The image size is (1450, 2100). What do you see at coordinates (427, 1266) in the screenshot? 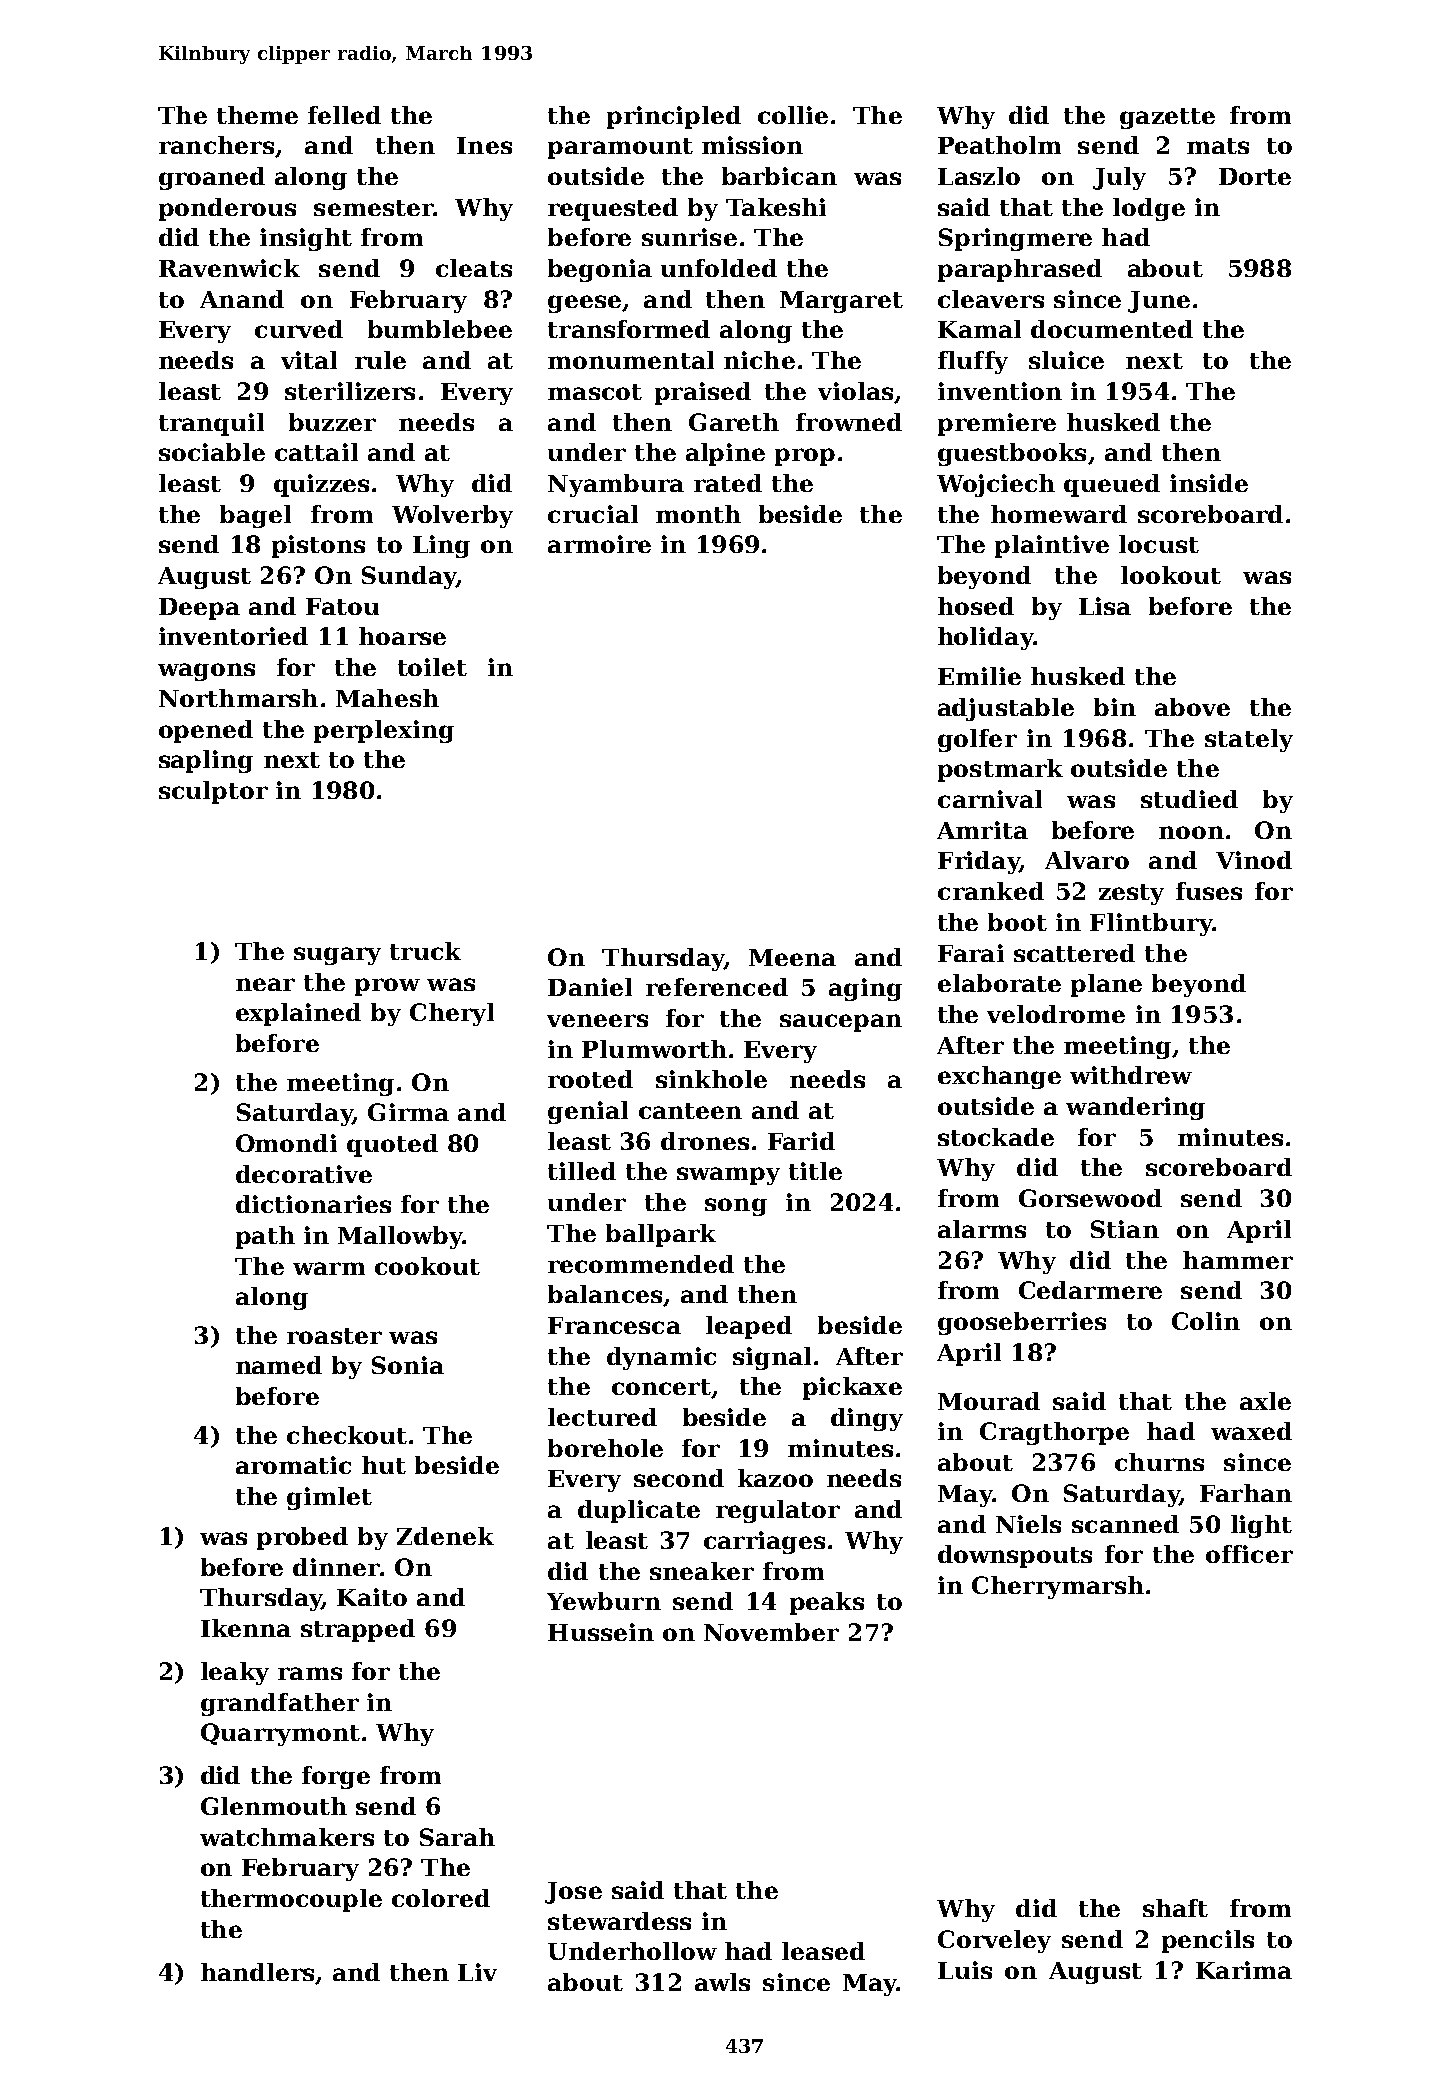
I see `cookout` at bounding box center [427, 1266].
